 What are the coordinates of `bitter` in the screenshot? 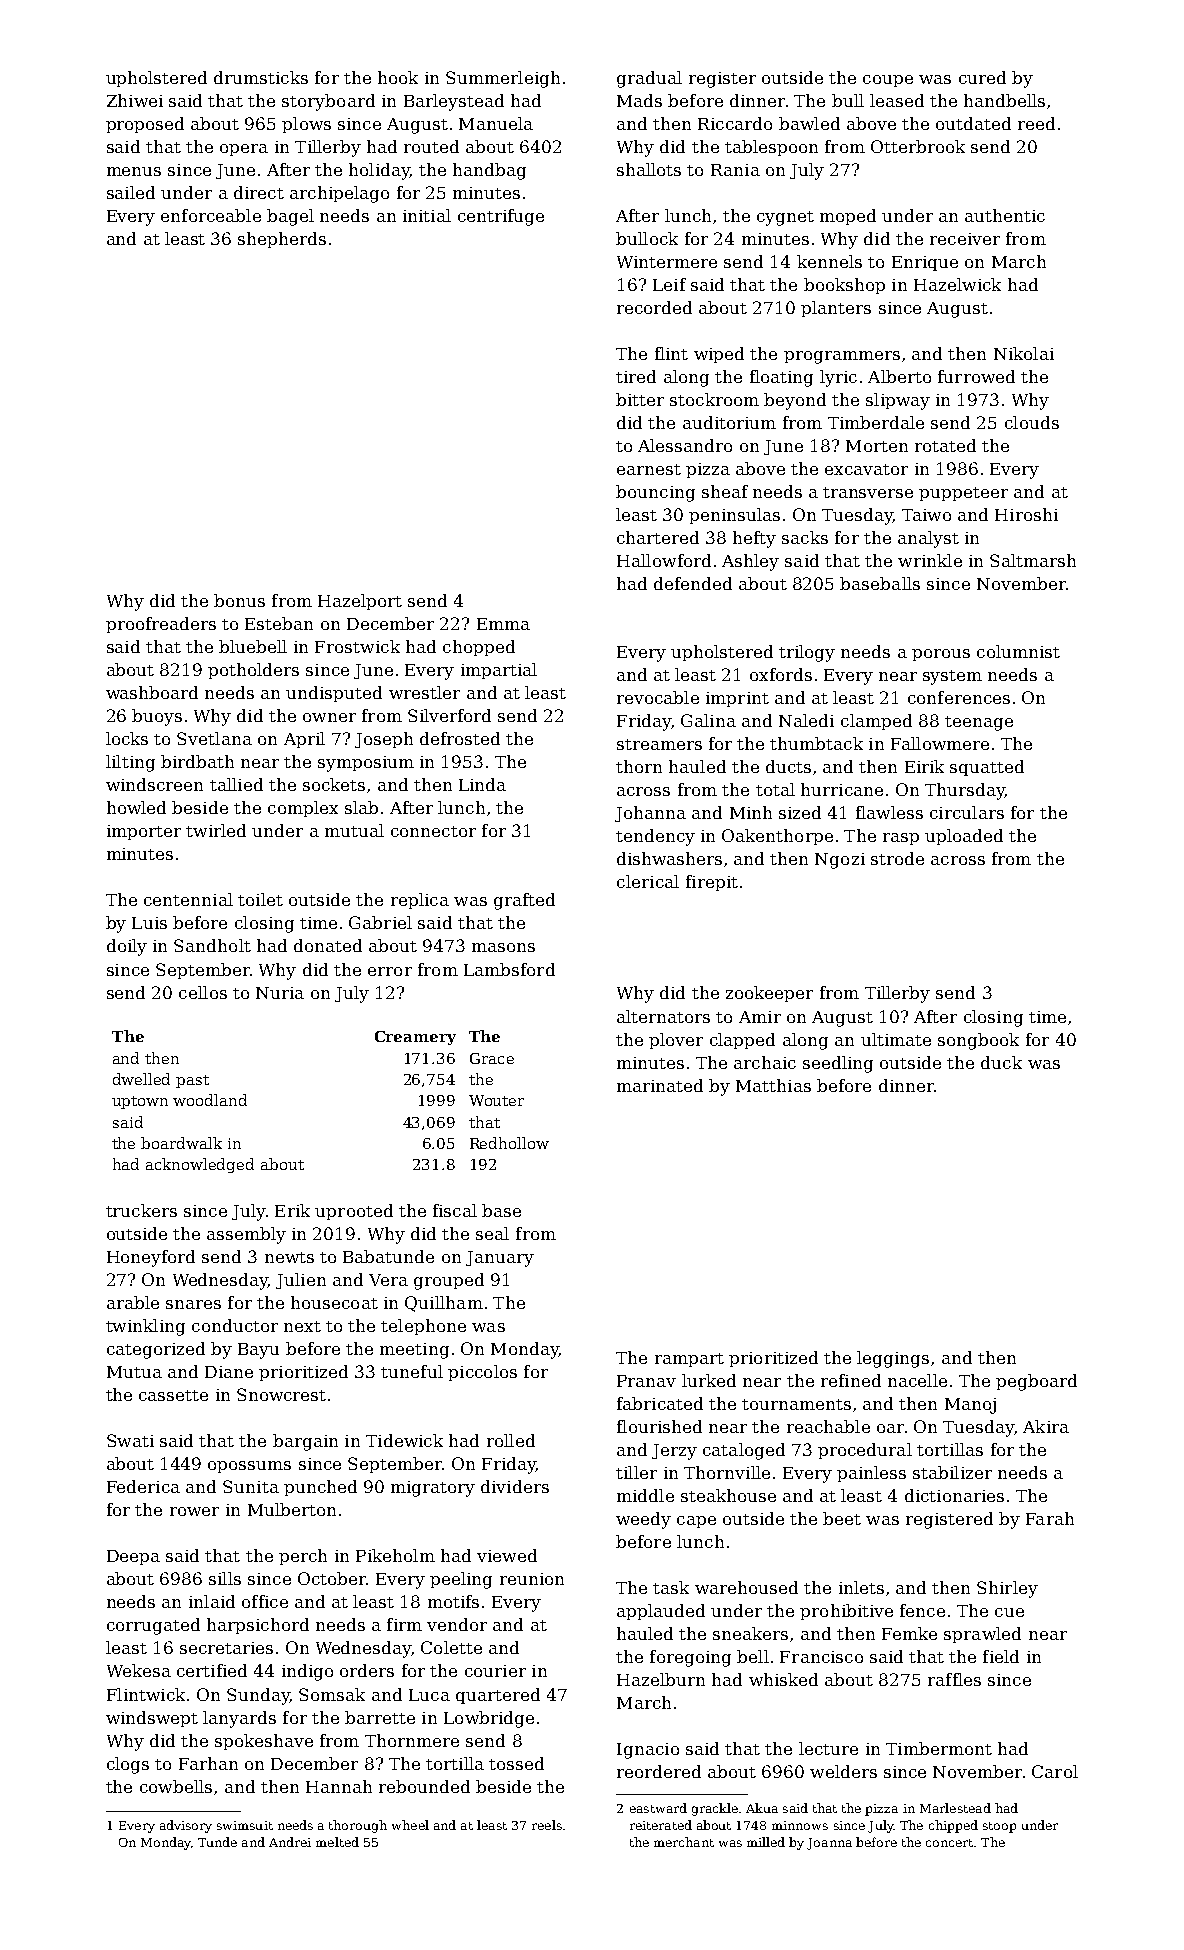 It's located at (640, 399).
